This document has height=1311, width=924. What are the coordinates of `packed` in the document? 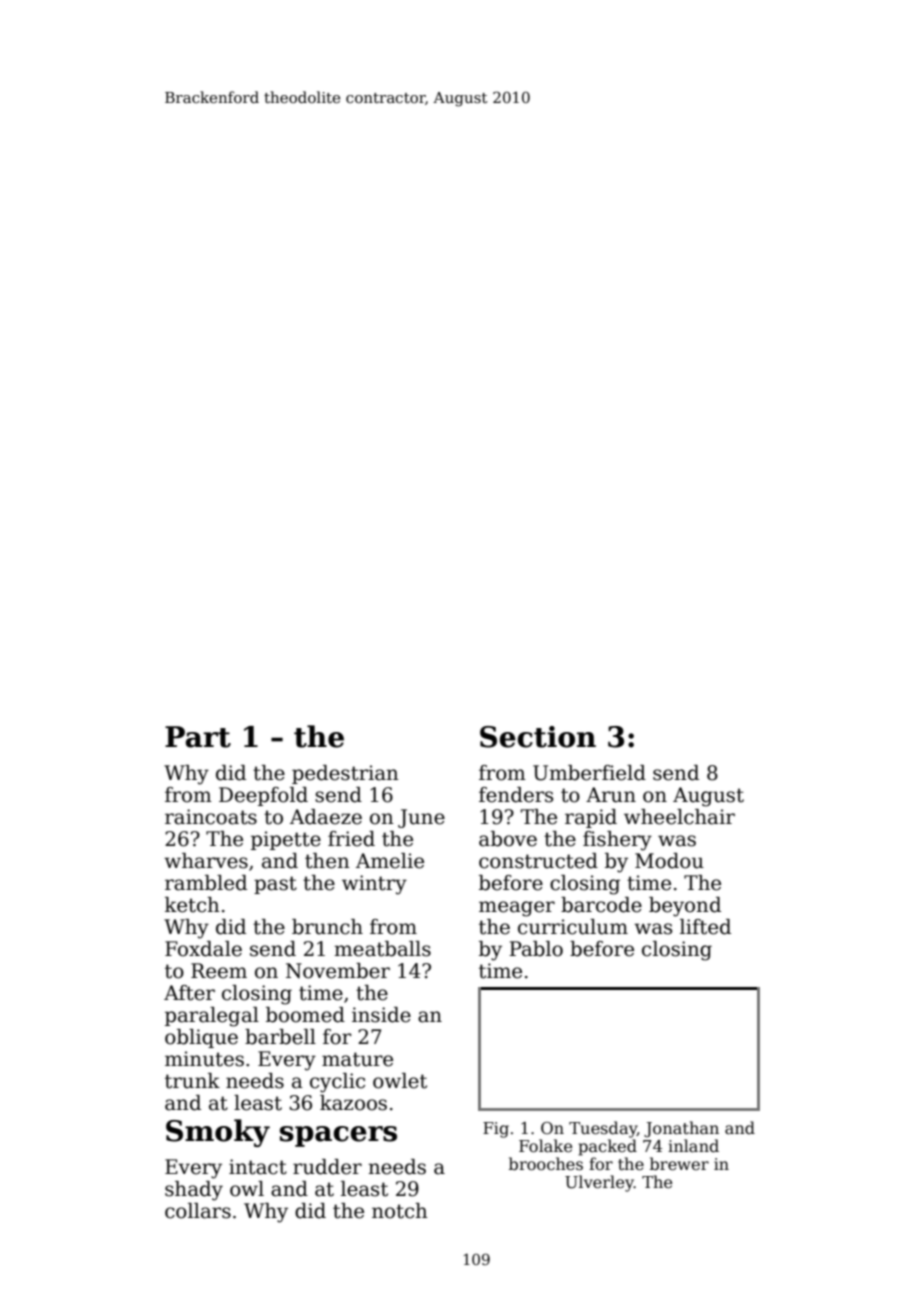 It's located at (607, 1147).
